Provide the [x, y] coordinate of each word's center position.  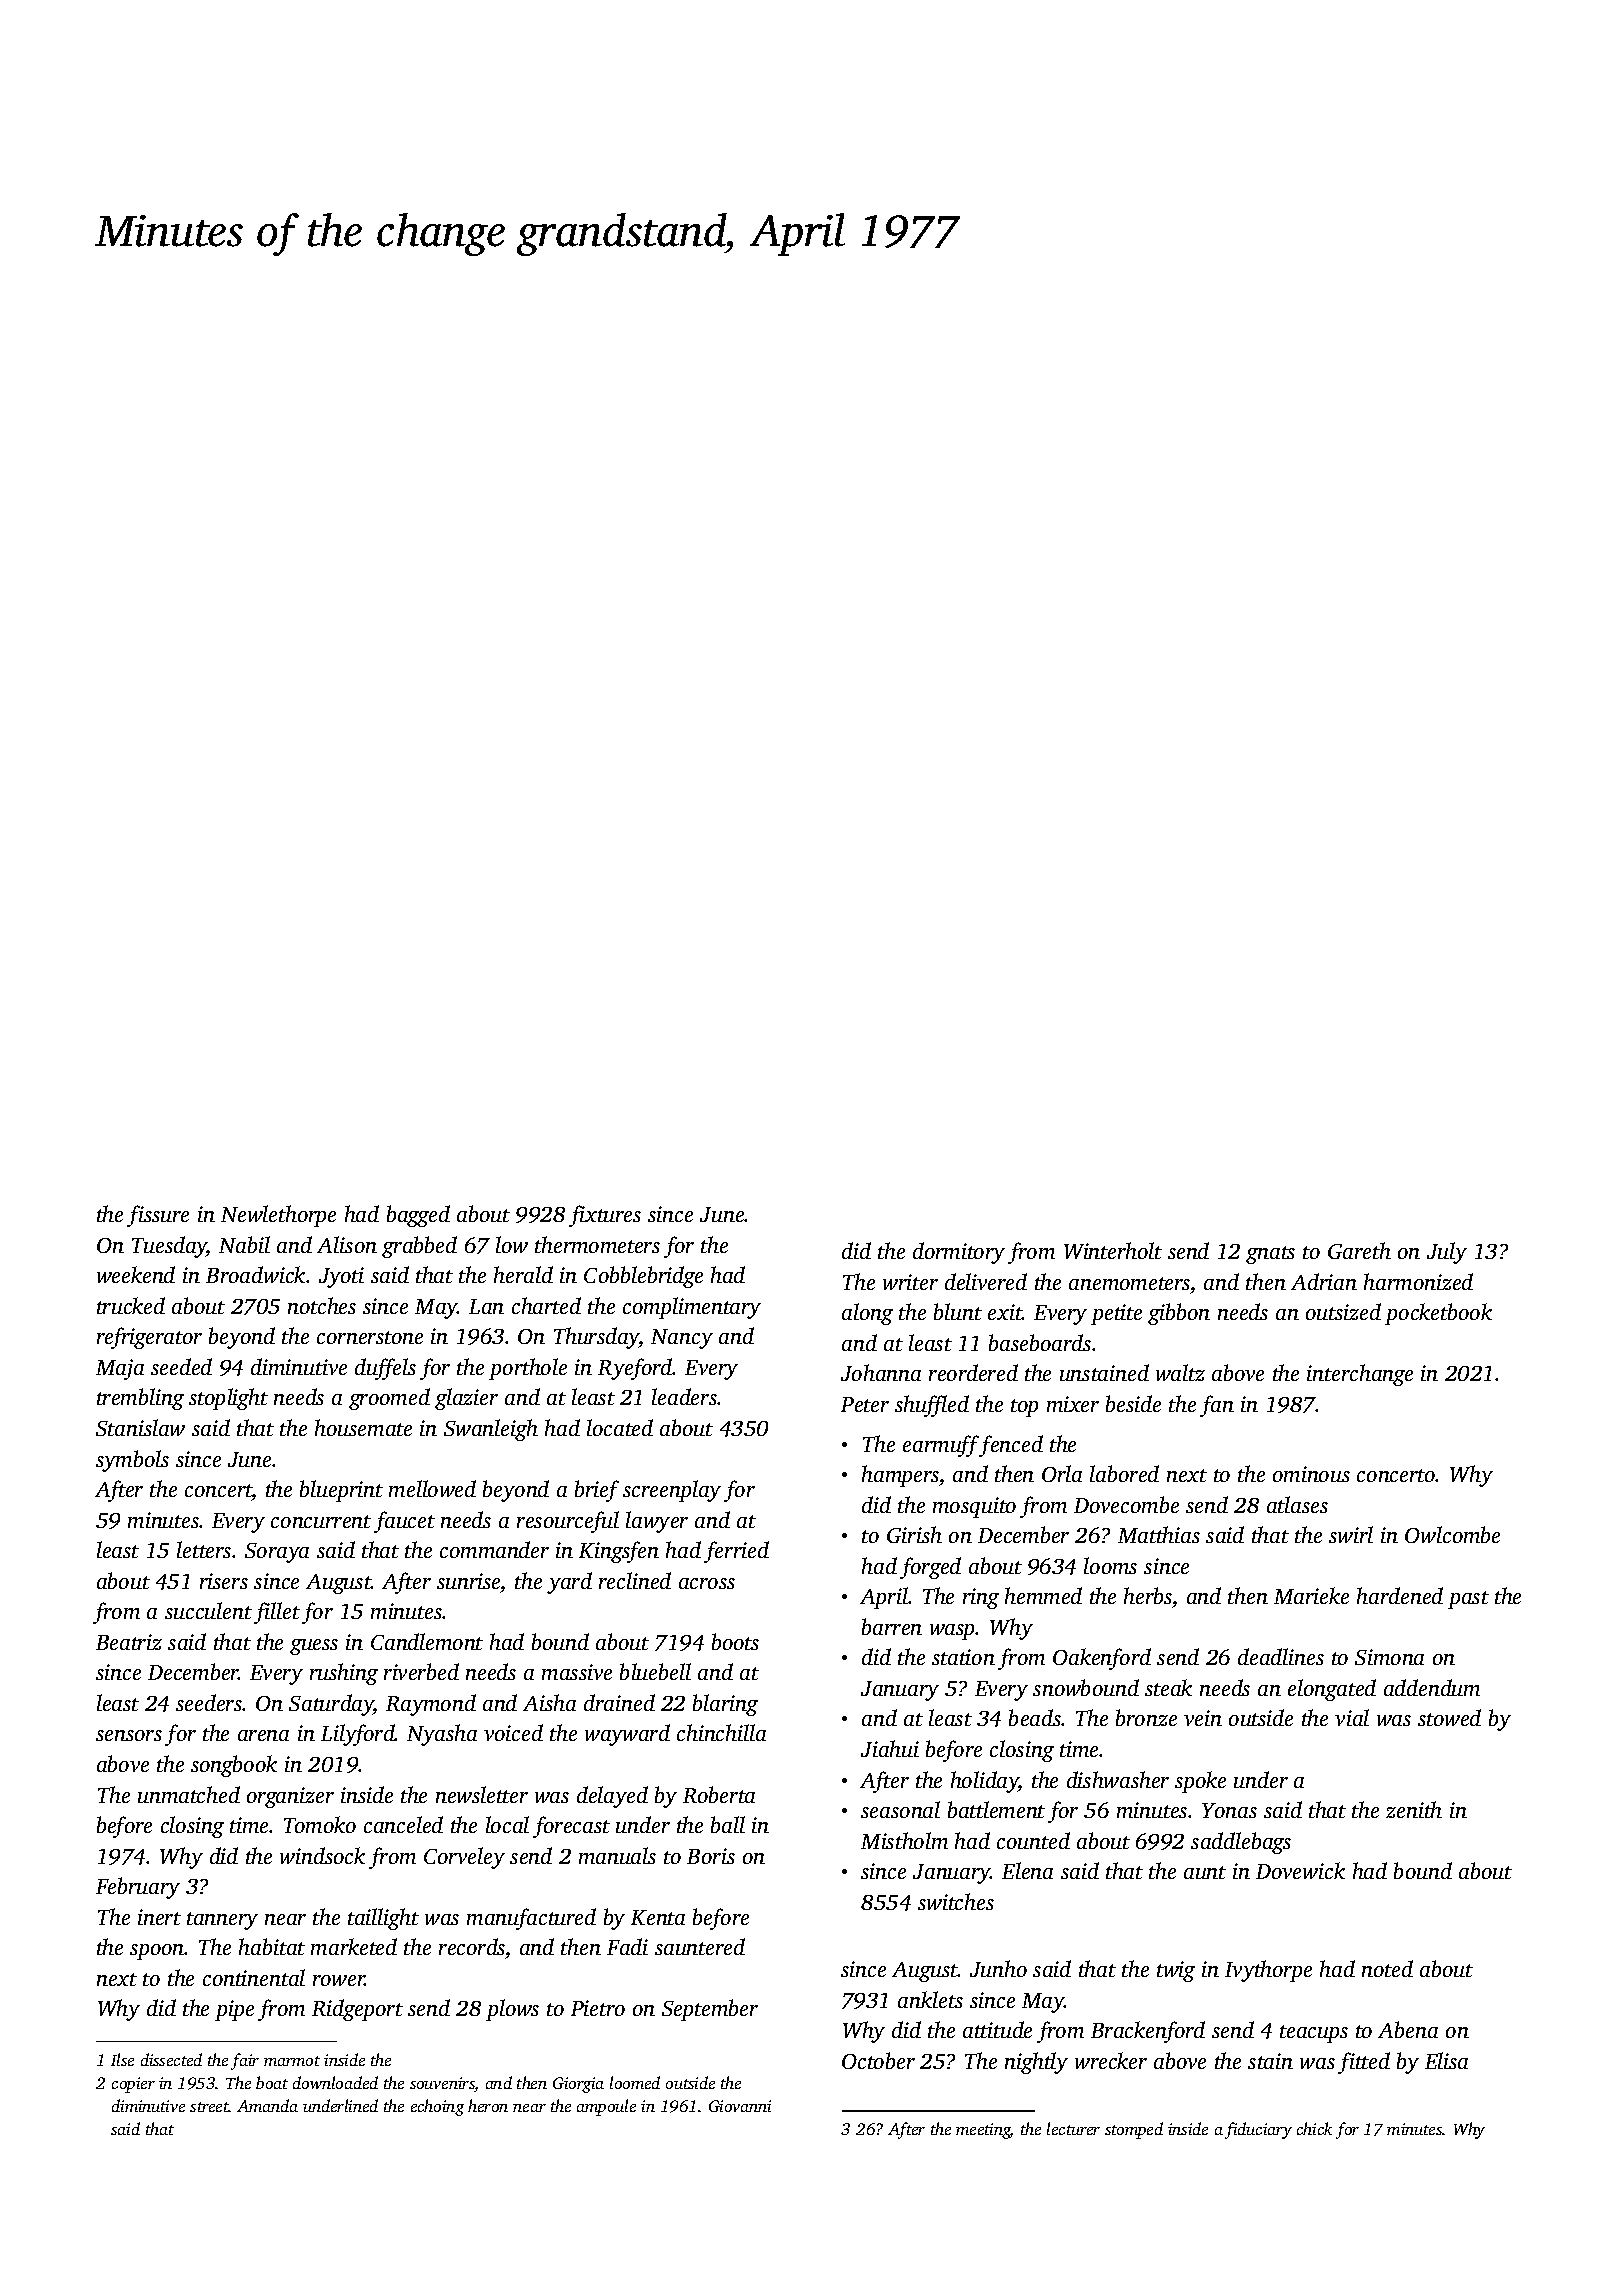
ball [728, 1824]
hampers [900, 1476]
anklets [930, 1999]
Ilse [122, 2059]
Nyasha [442, 1735]
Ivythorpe [1268, 1971]
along [867, 1314]
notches [322, 1305]
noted [1387, 1968]
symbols [132, 1461]
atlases [1297, 1504]
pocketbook [1438, 1314]
